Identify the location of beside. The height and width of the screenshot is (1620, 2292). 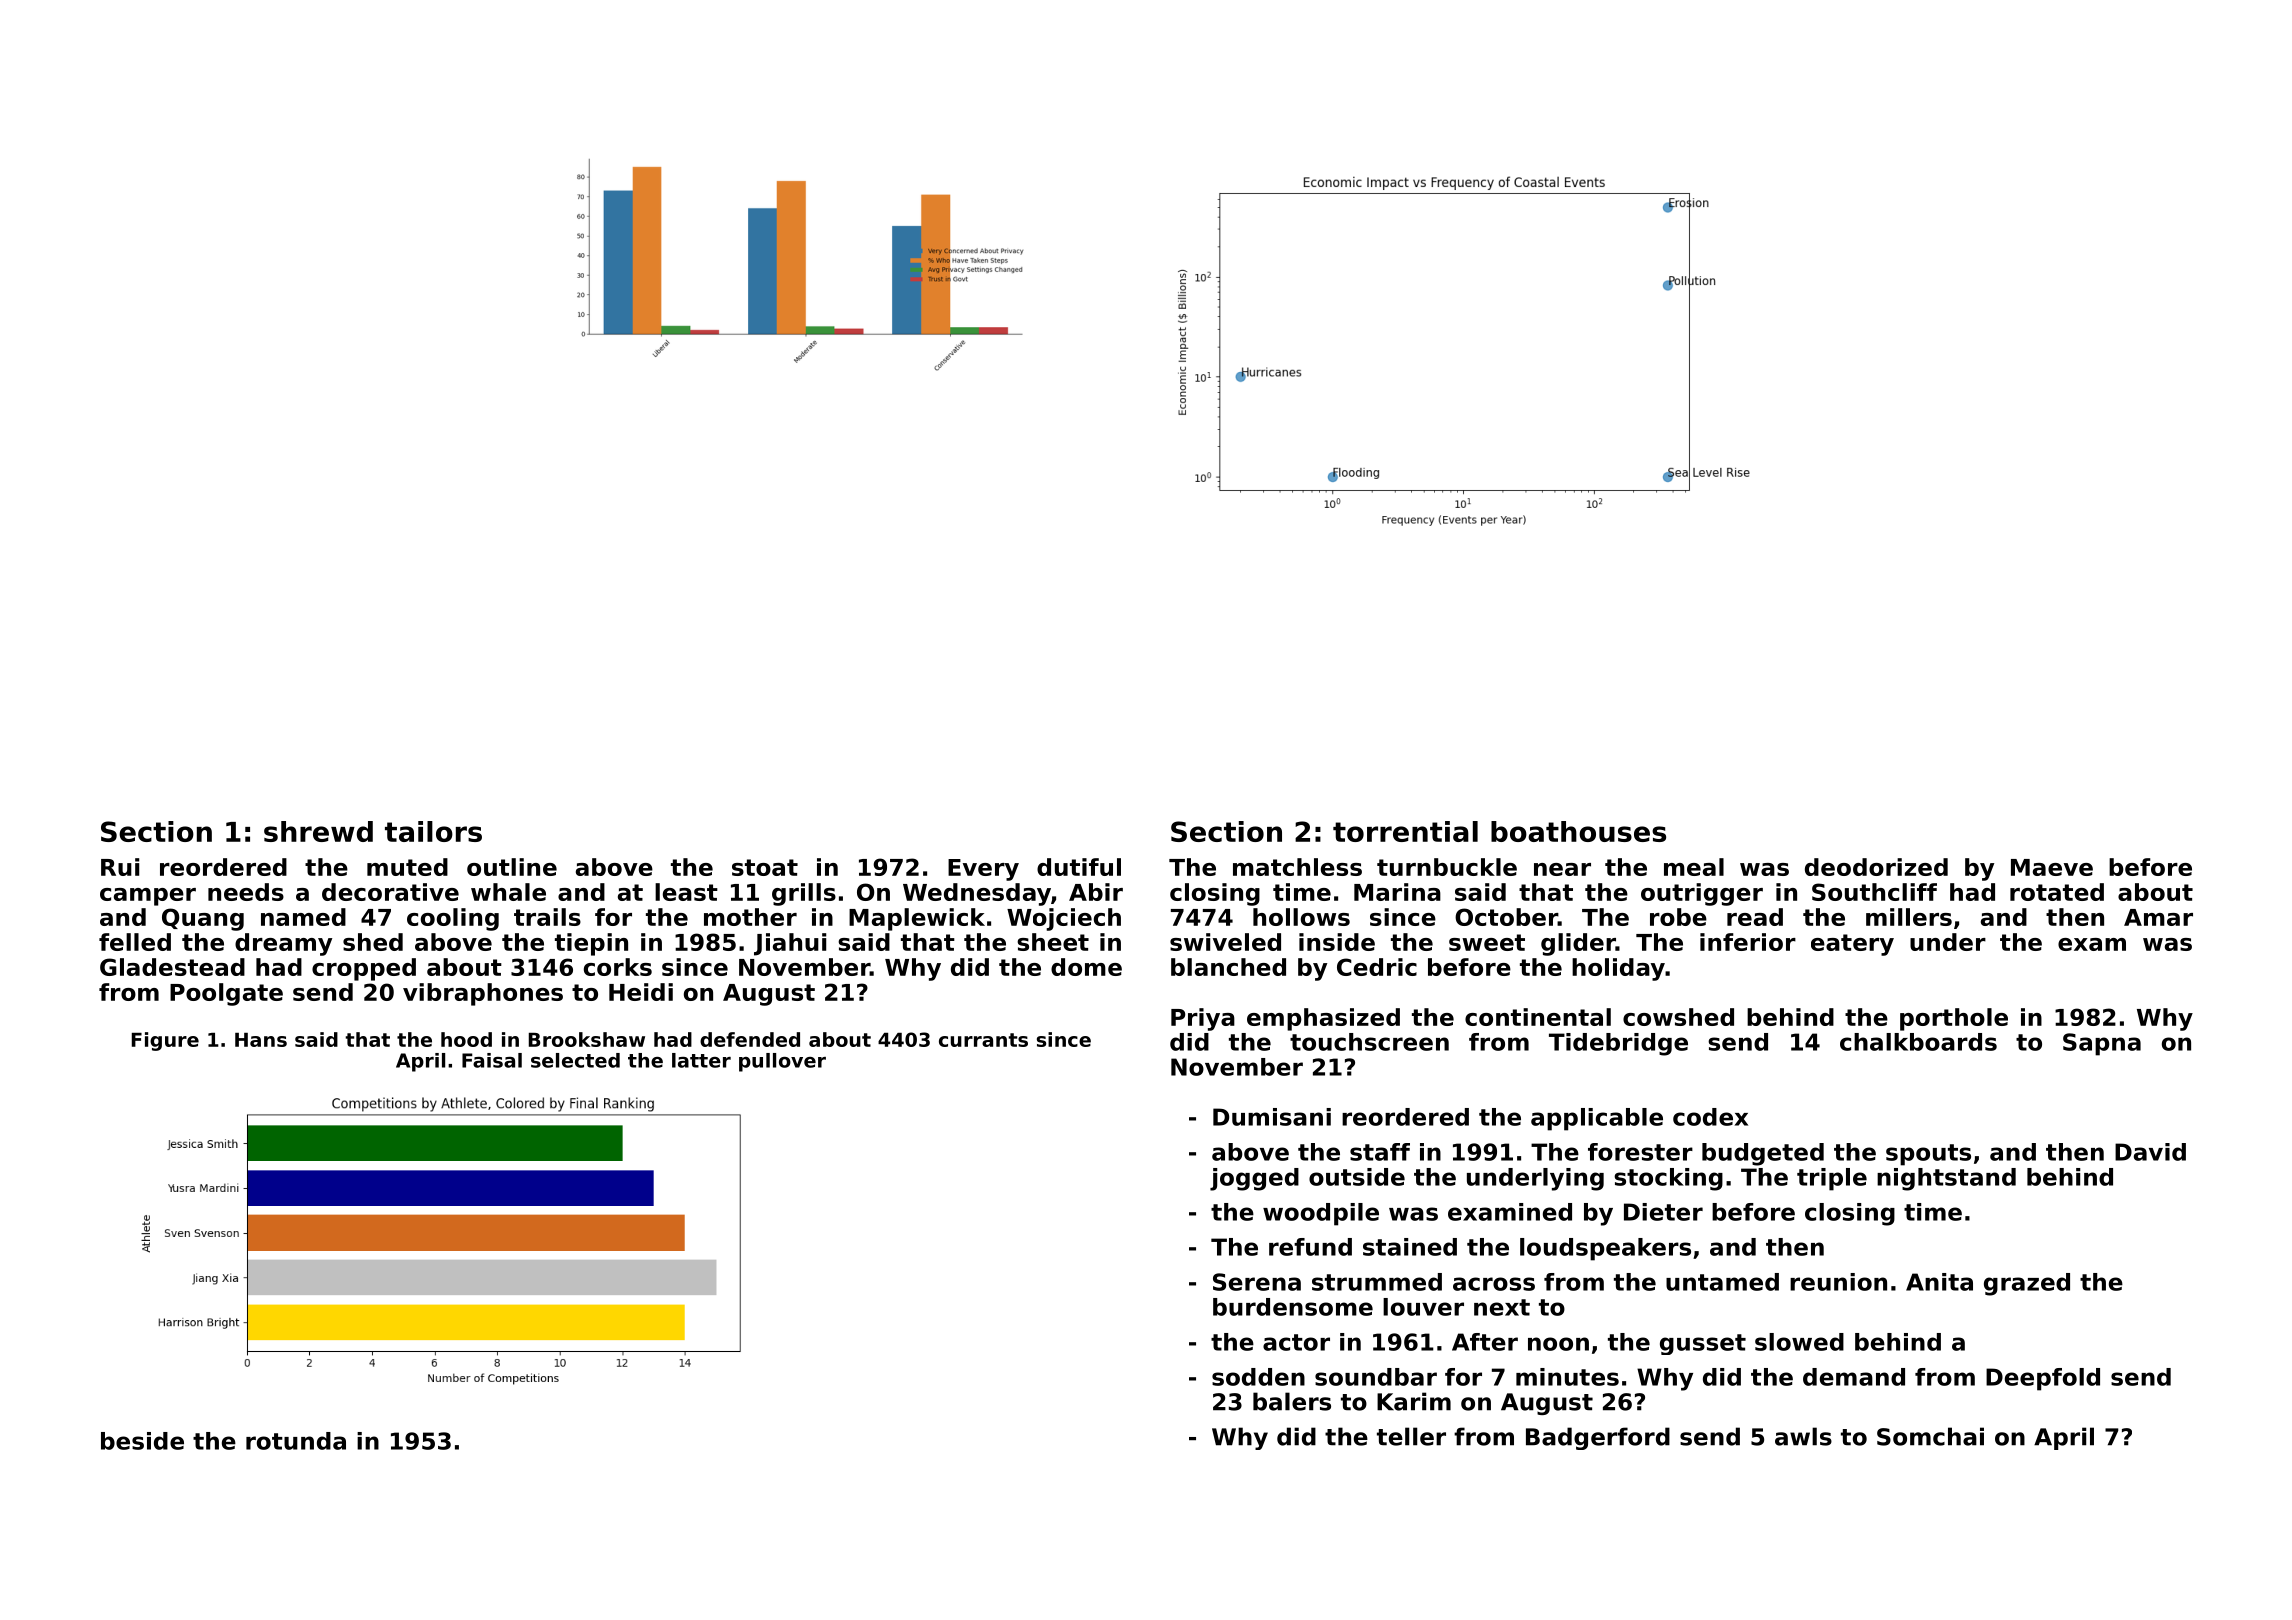
(142, 1441).
